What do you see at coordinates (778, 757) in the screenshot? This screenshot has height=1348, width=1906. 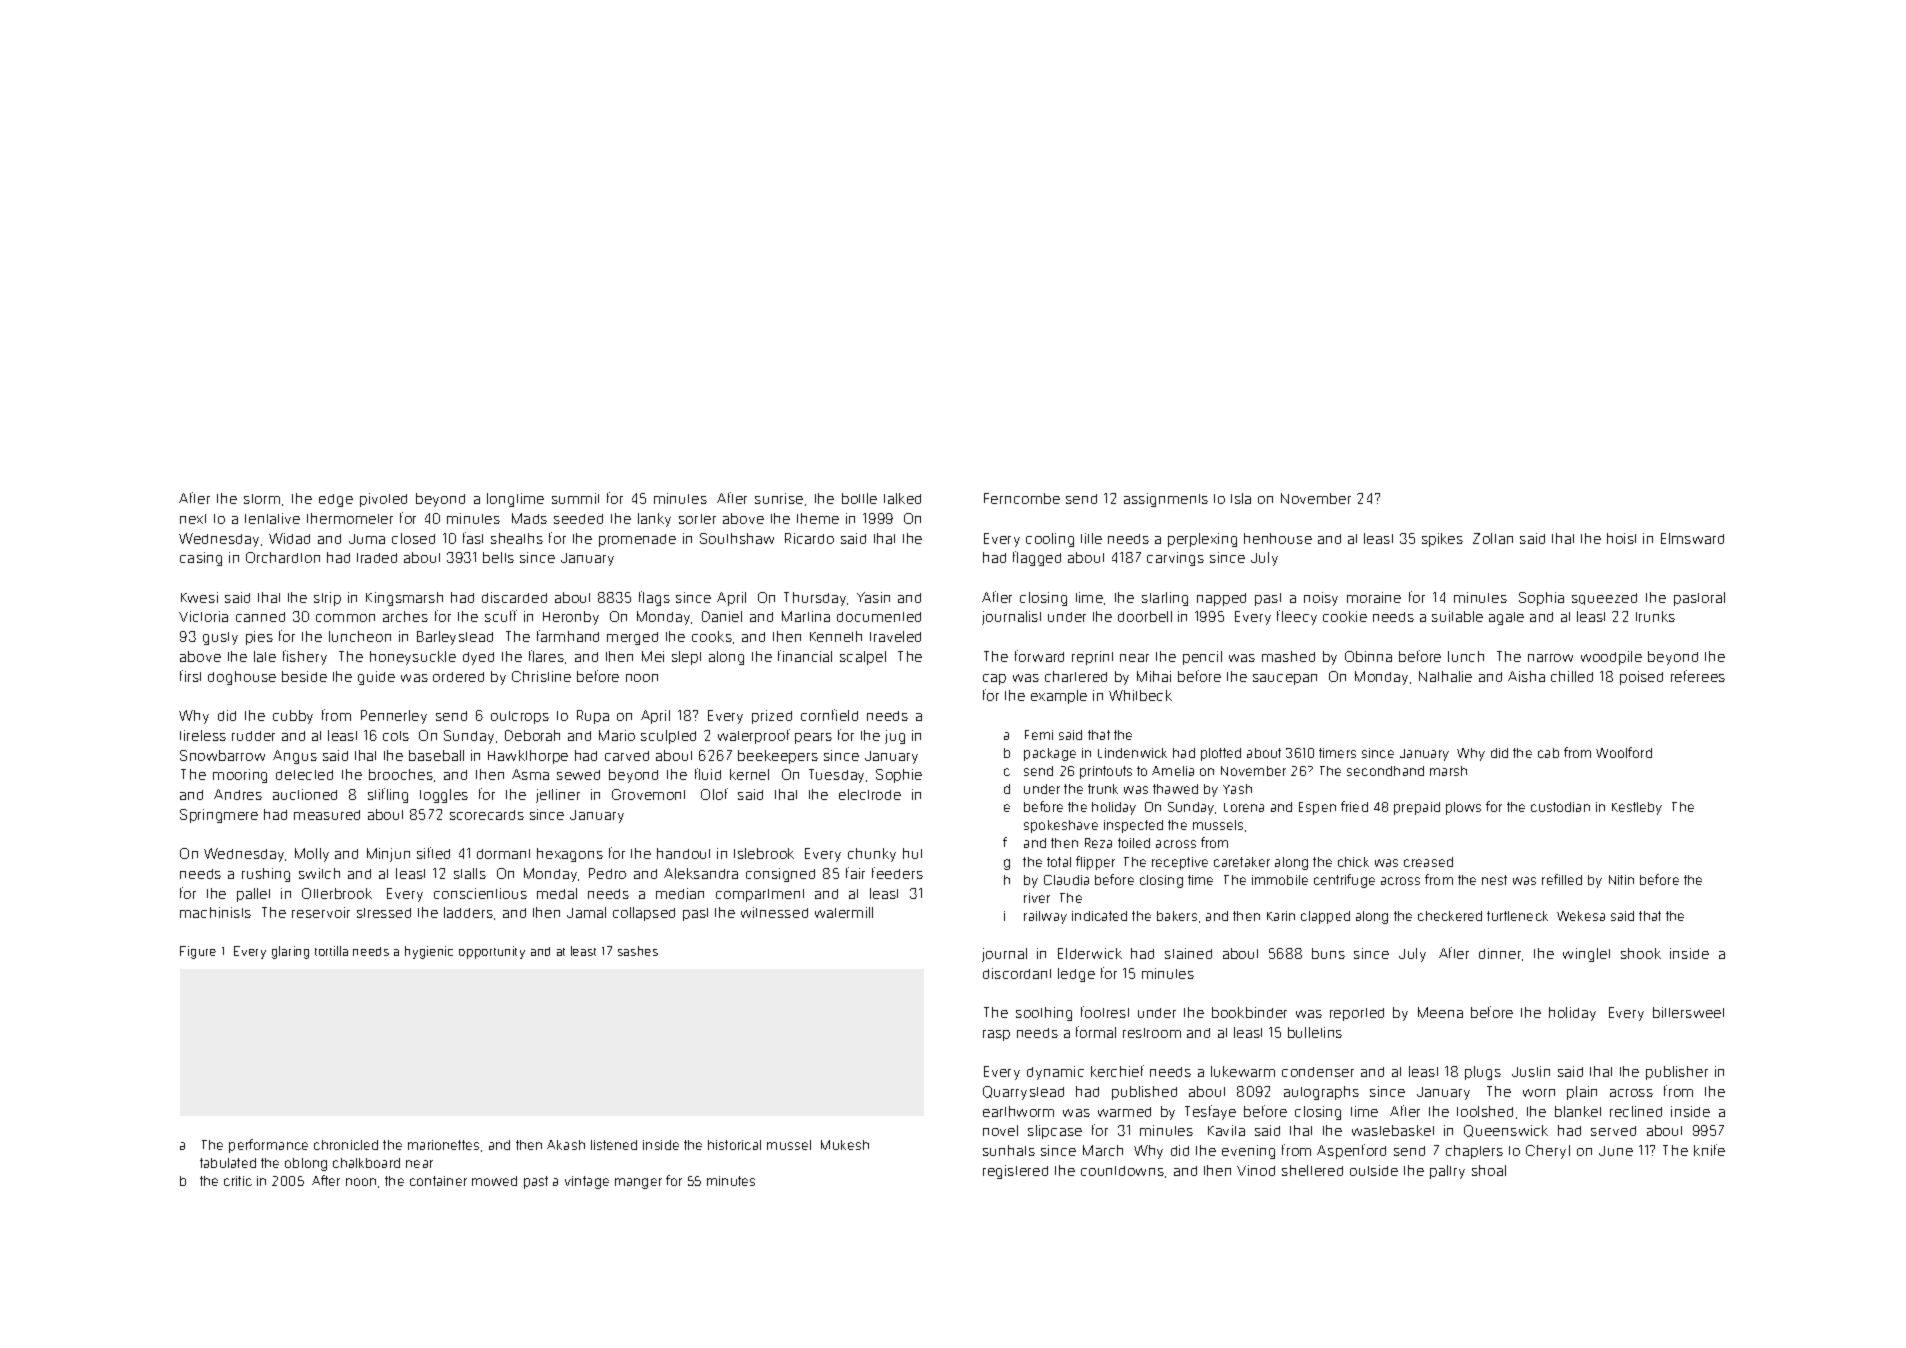 I see `beekeepers` at bounding box center [778, 757].
